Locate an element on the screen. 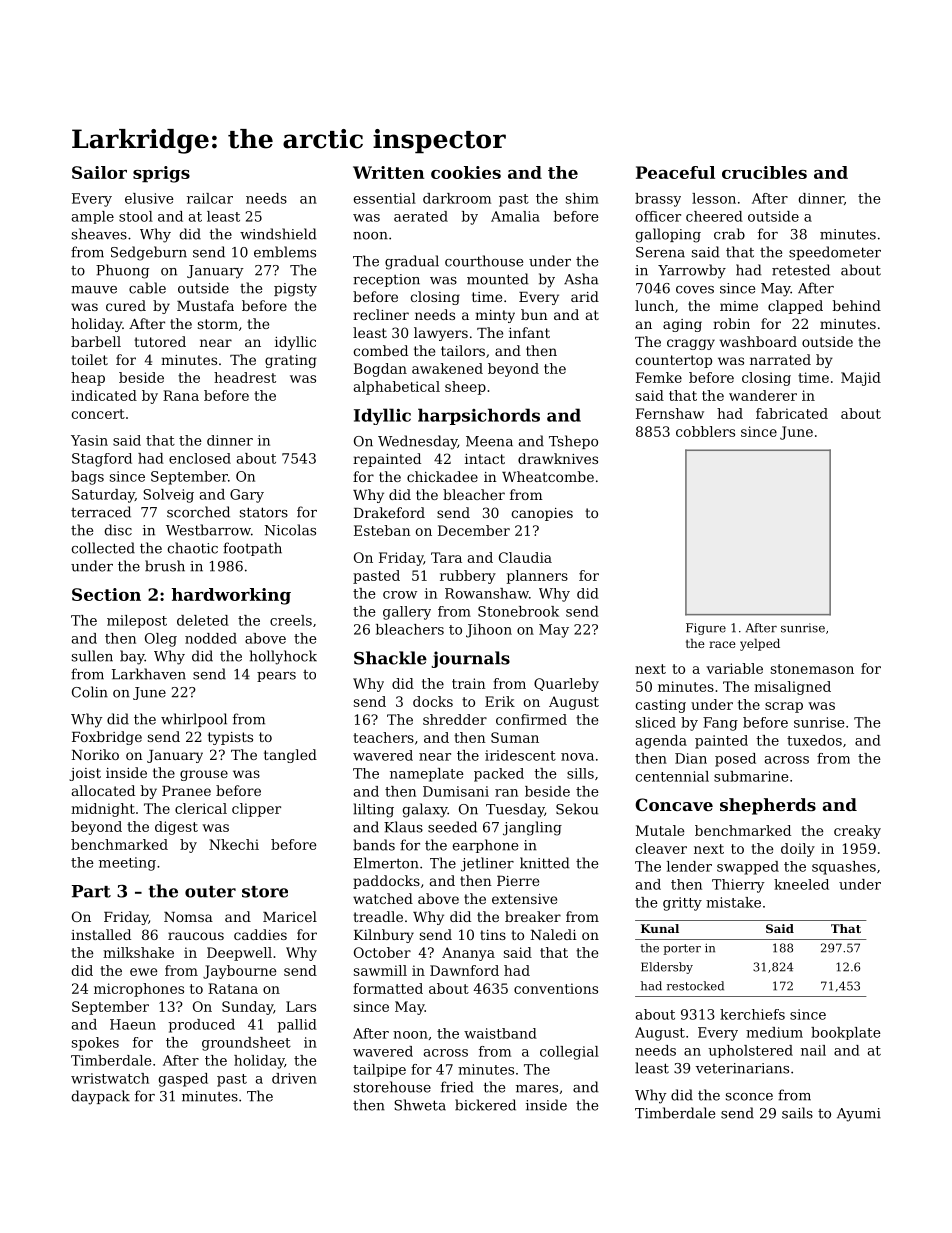  ample is located at coordinates (93, 217).
